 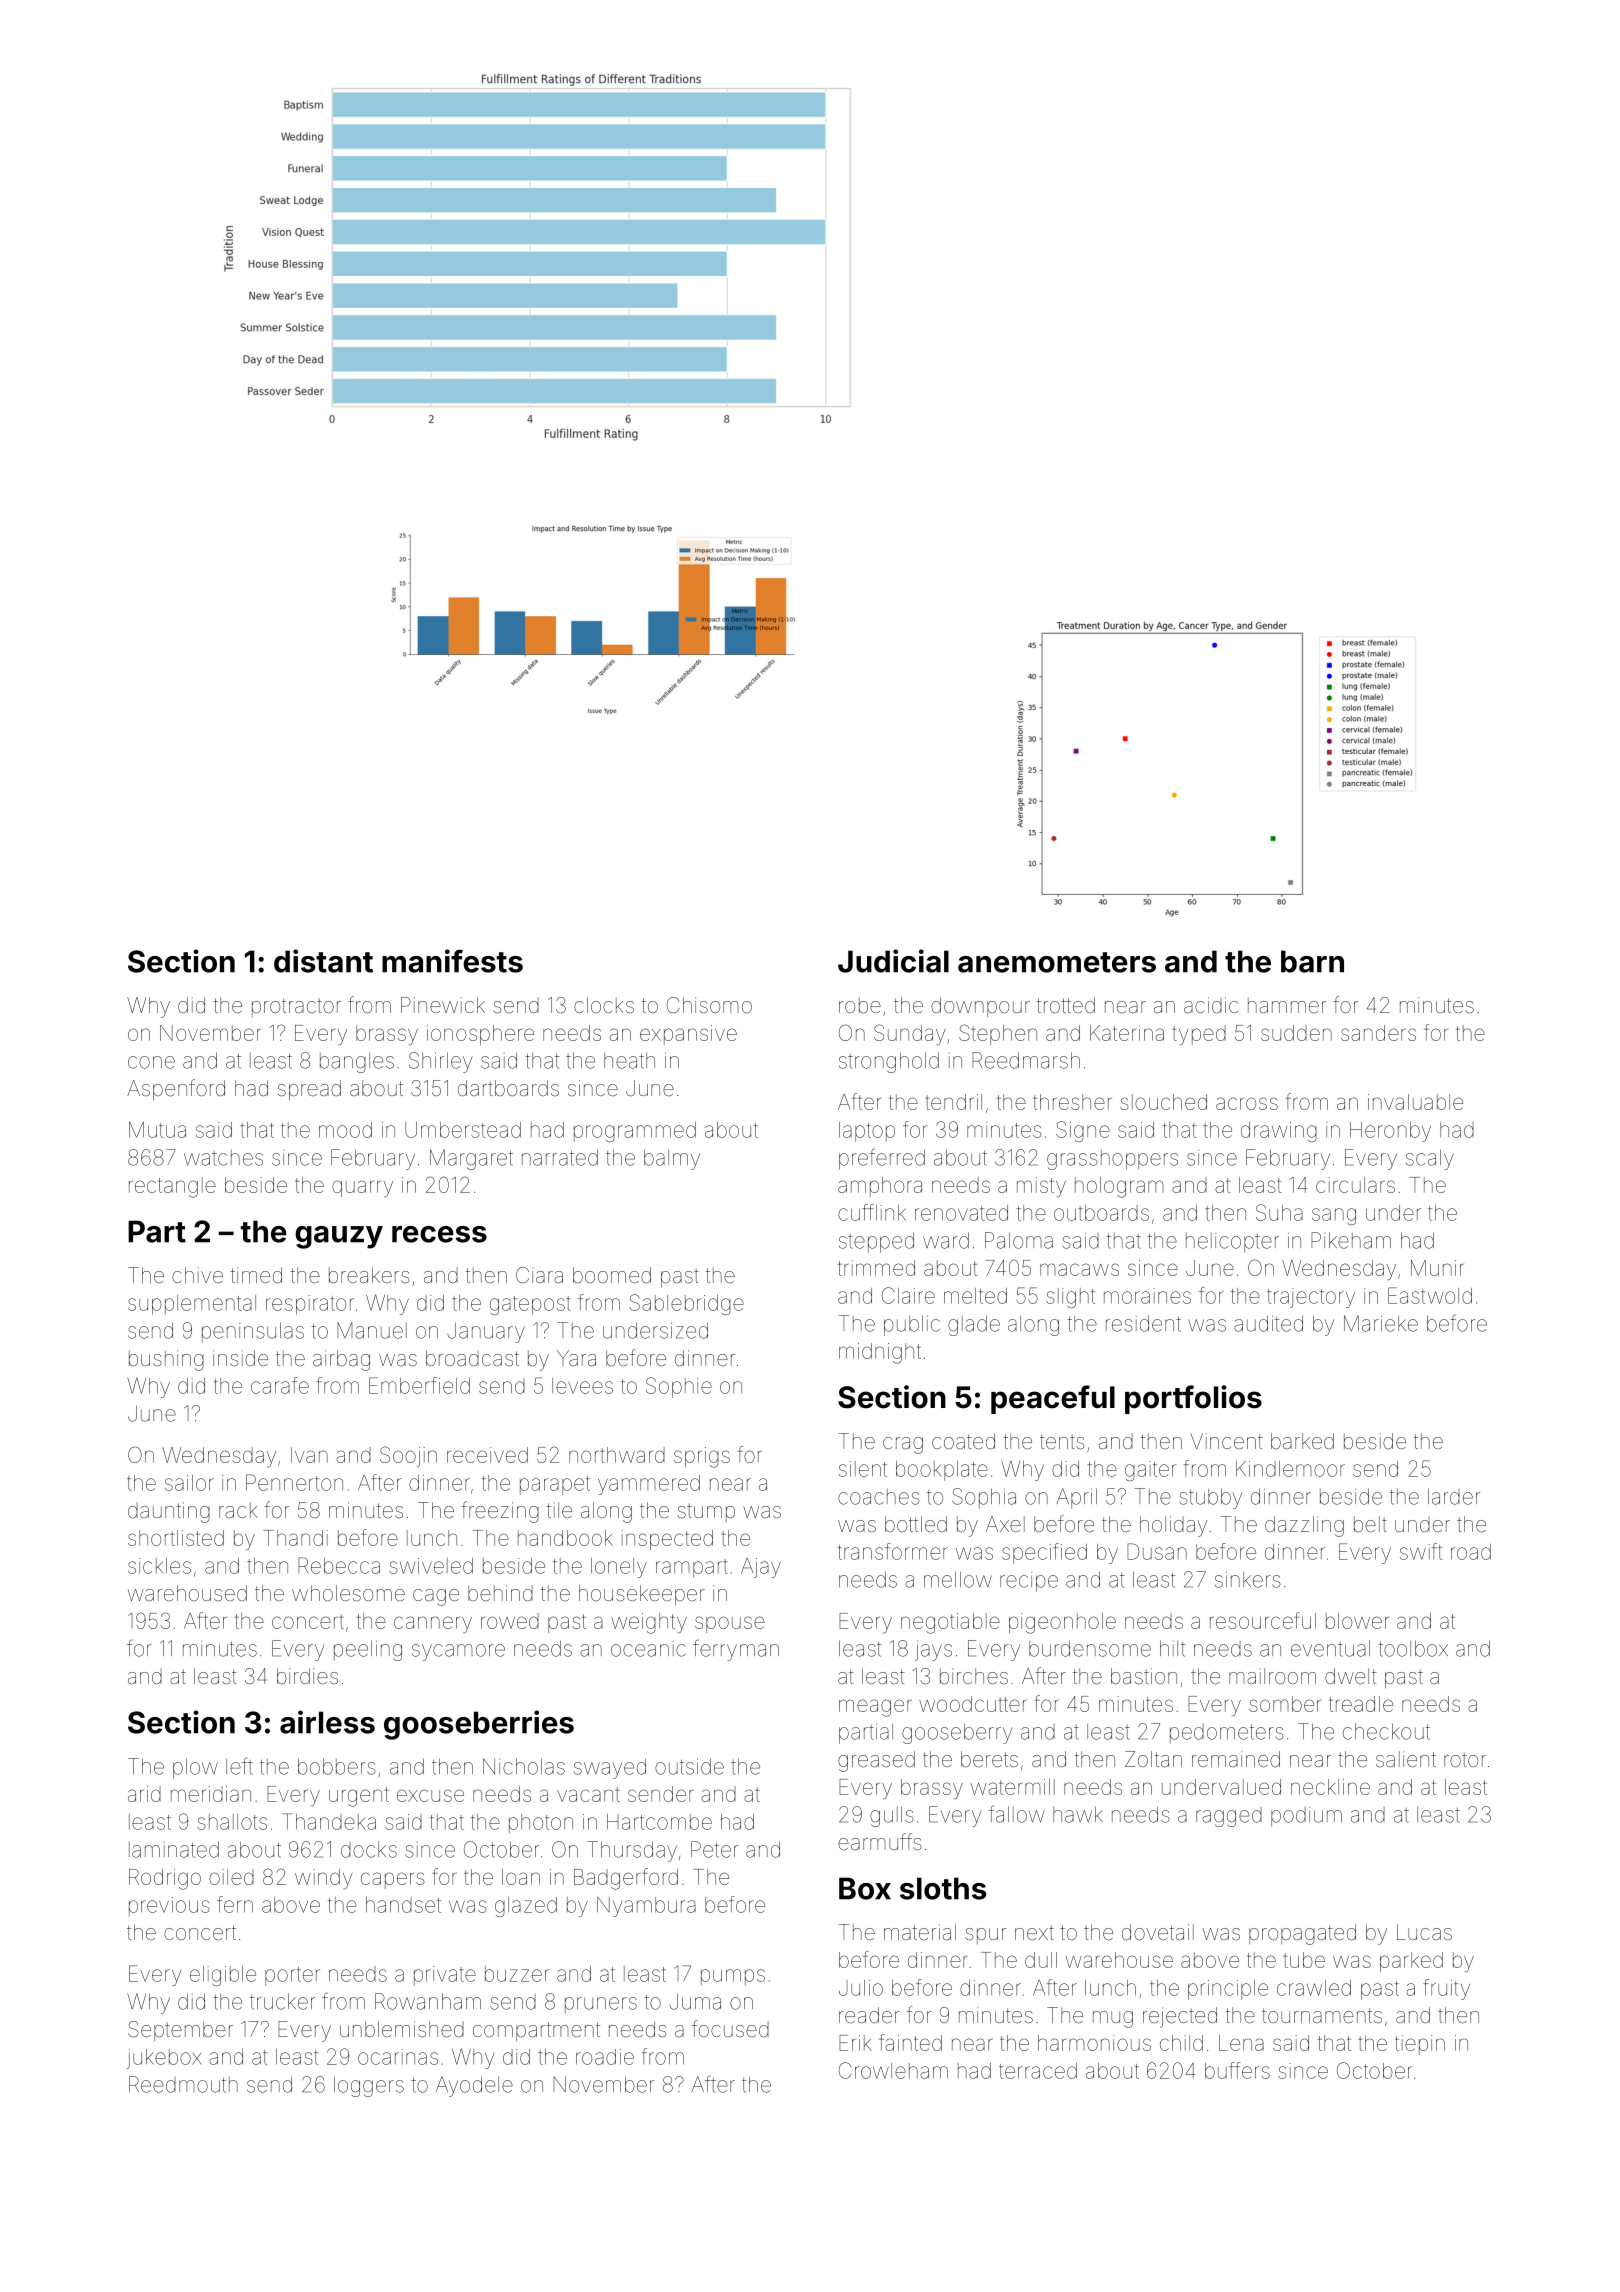 I want to click on Ayodele, so click(x=474, y=2086).
